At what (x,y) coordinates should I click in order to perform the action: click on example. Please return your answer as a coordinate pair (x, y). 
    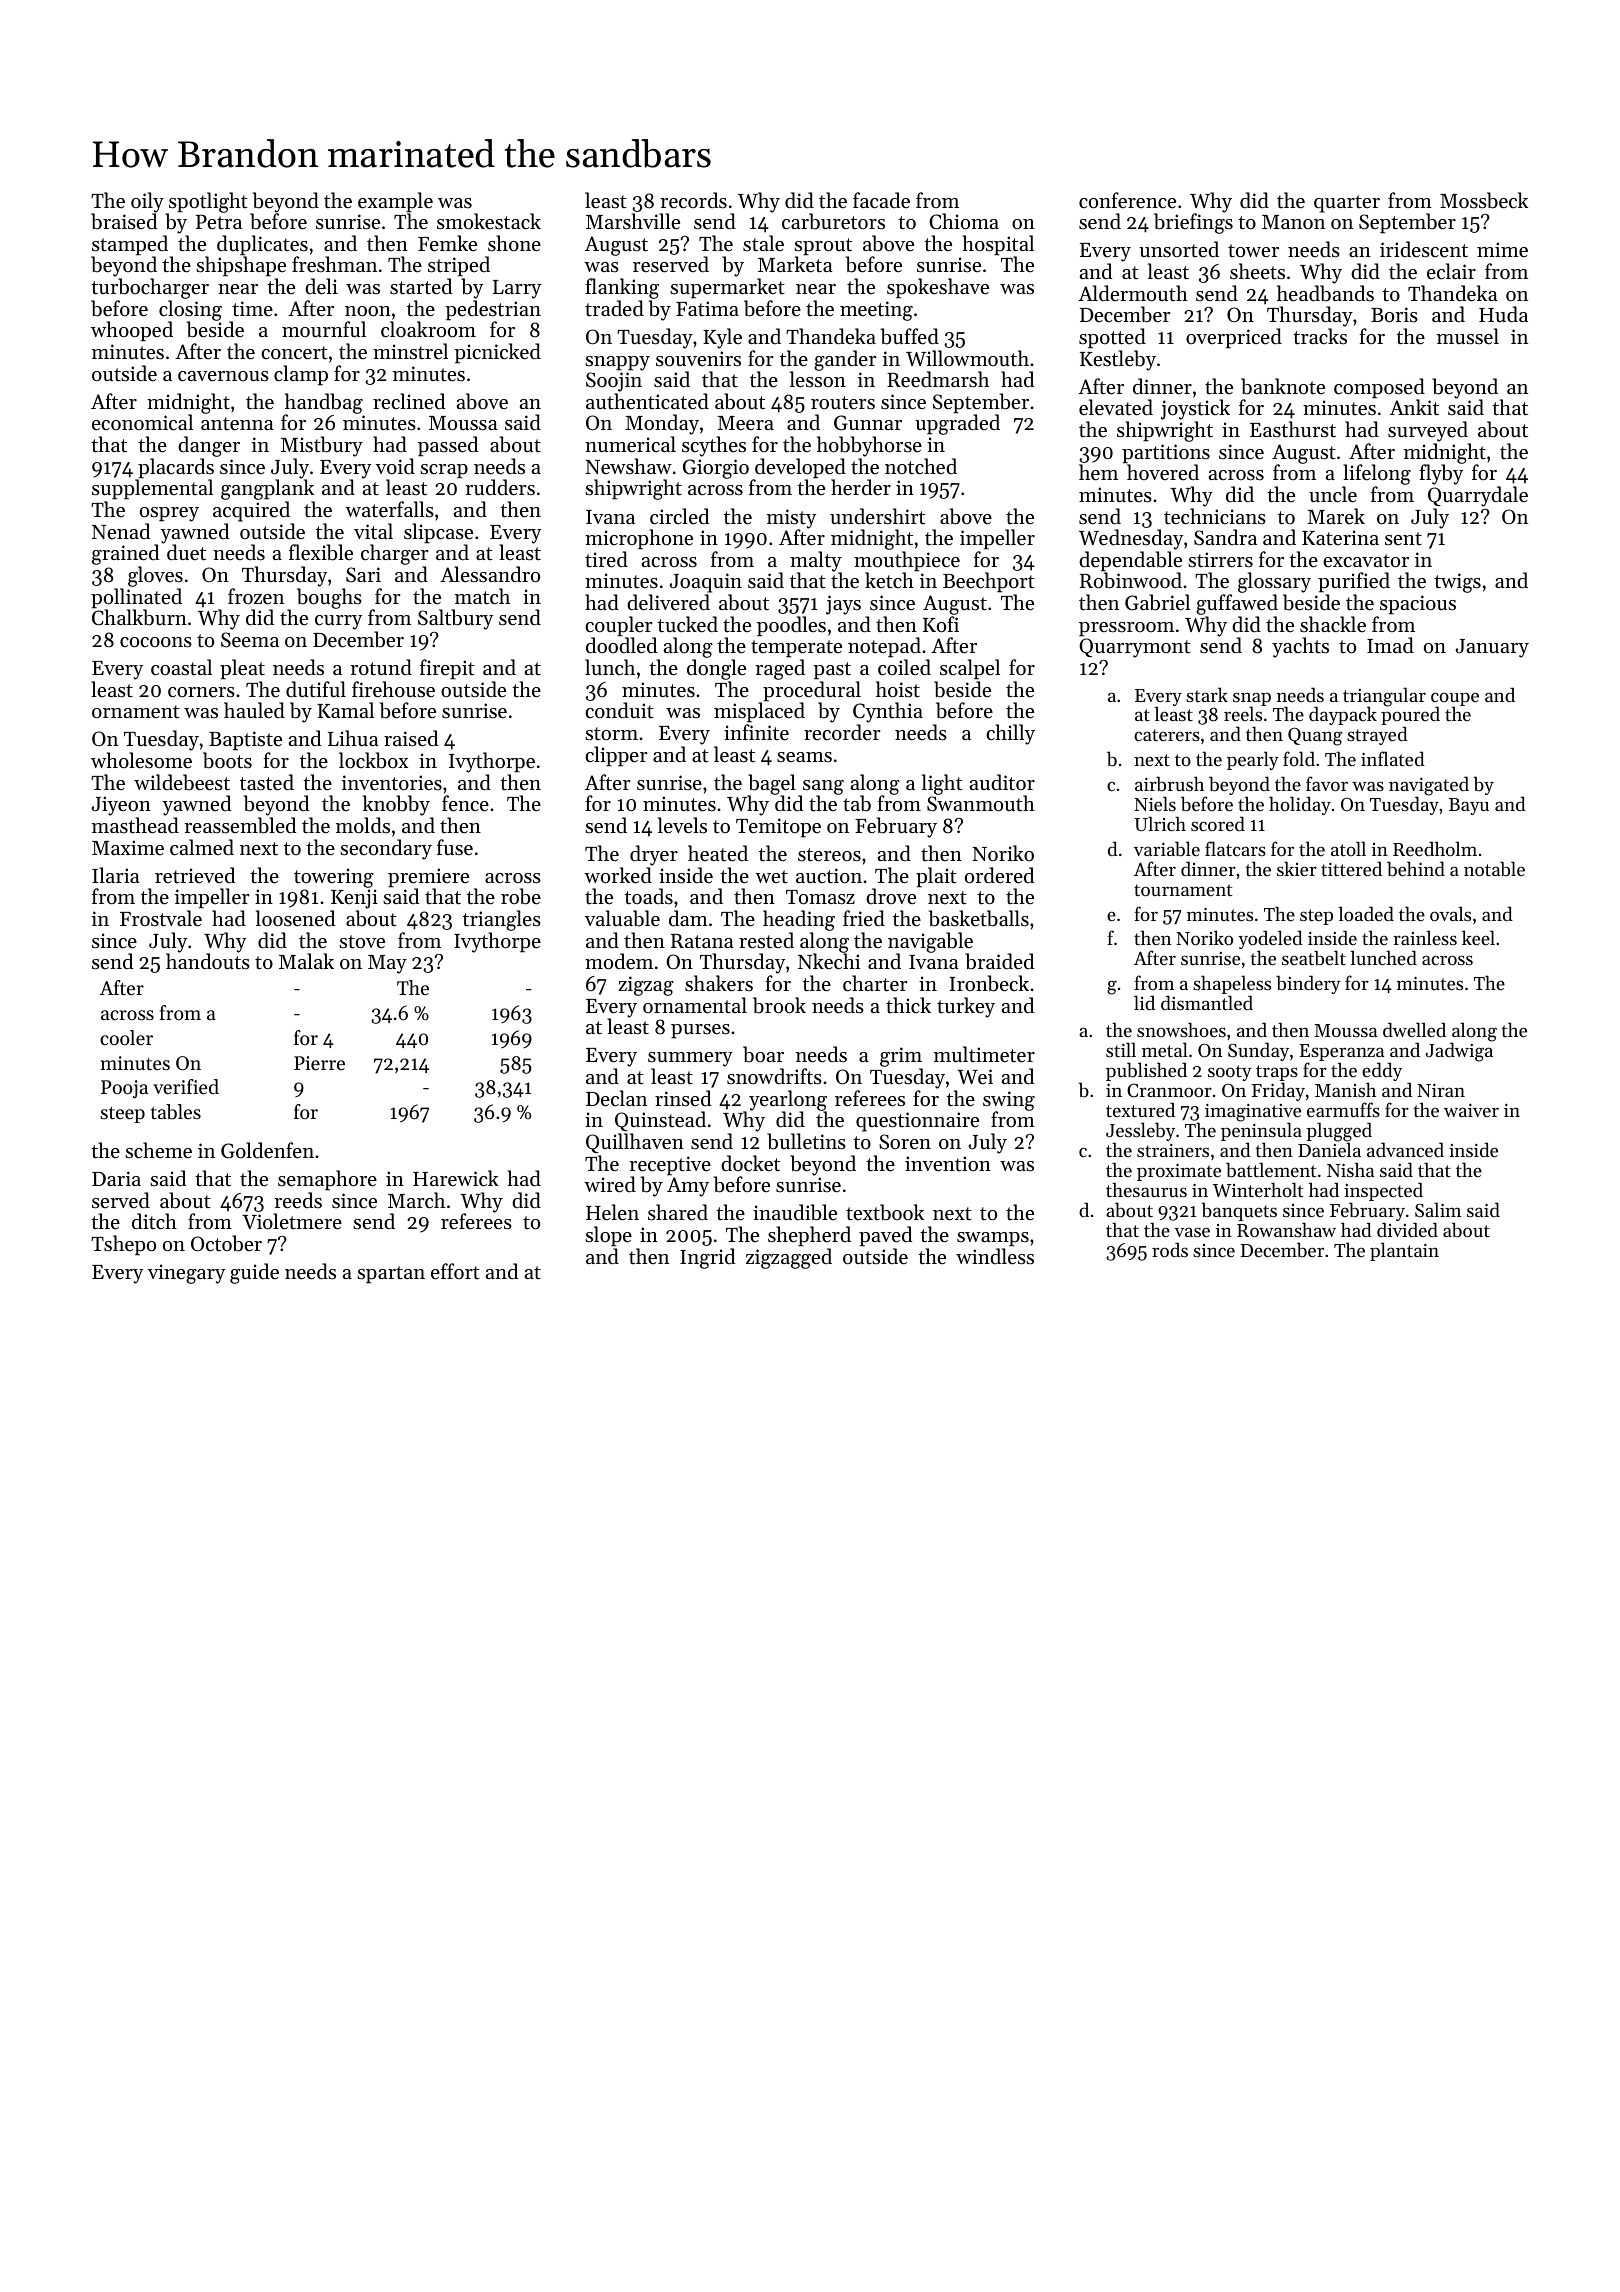
    Looking at the image, I should click on (395, 202).
